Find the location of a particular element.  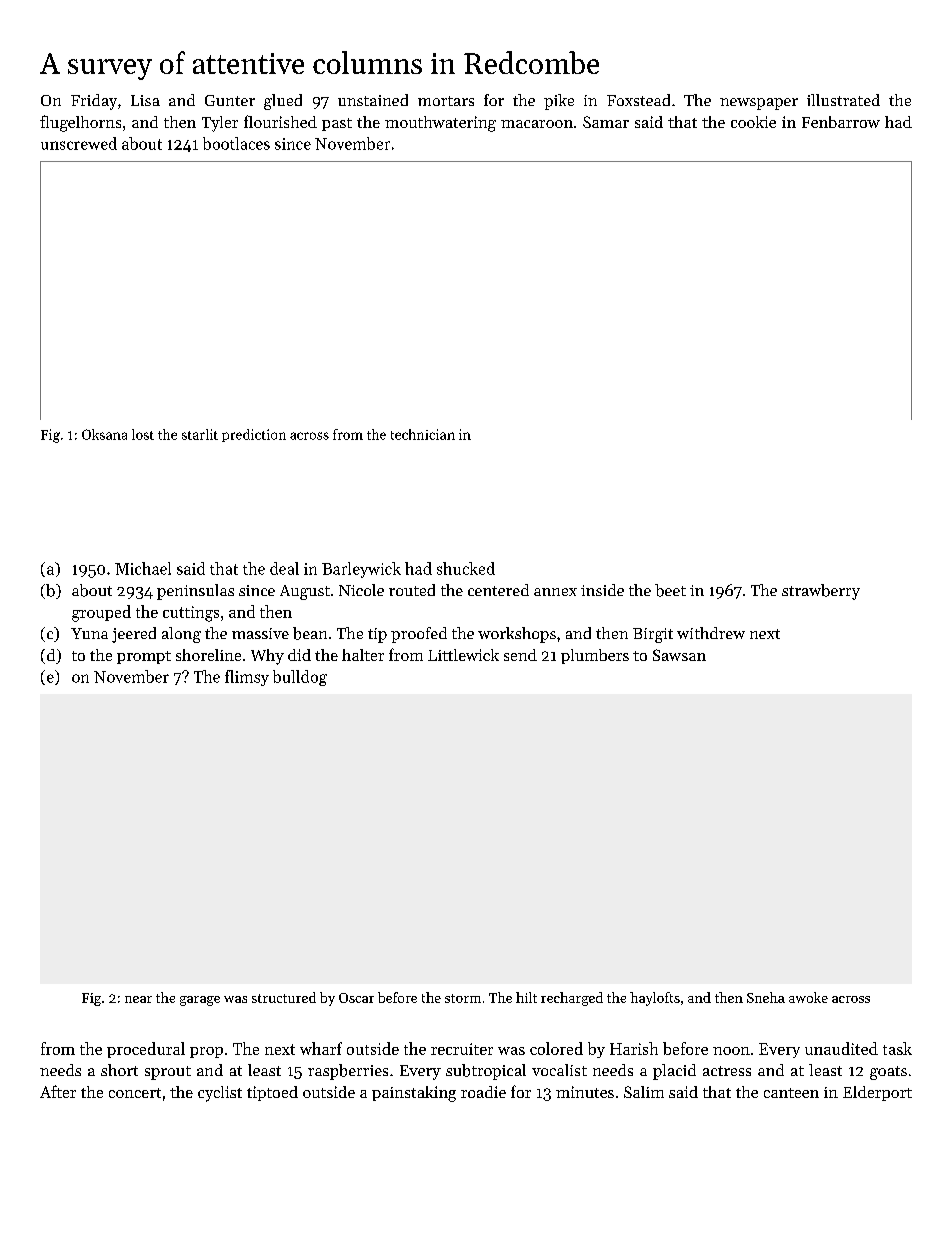

Lisa is located at coordinates (145, 100).
